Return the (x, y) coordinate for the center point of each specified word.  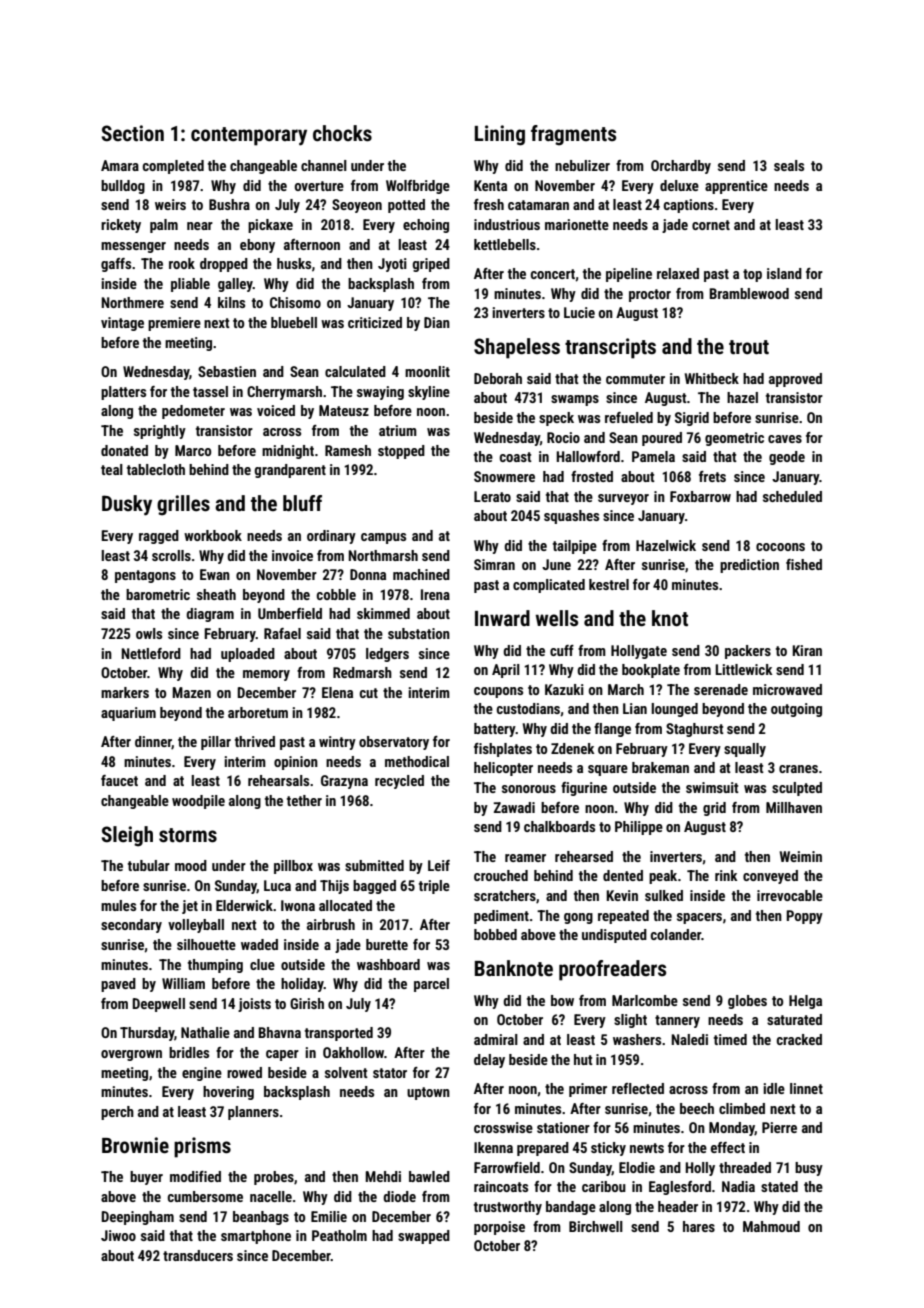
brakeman (660, 767)
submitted (374, 865)
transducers (198, 1255)
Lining (500, 135)
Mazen (191, 692)
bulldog (123, 187)
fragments (573, 135)
